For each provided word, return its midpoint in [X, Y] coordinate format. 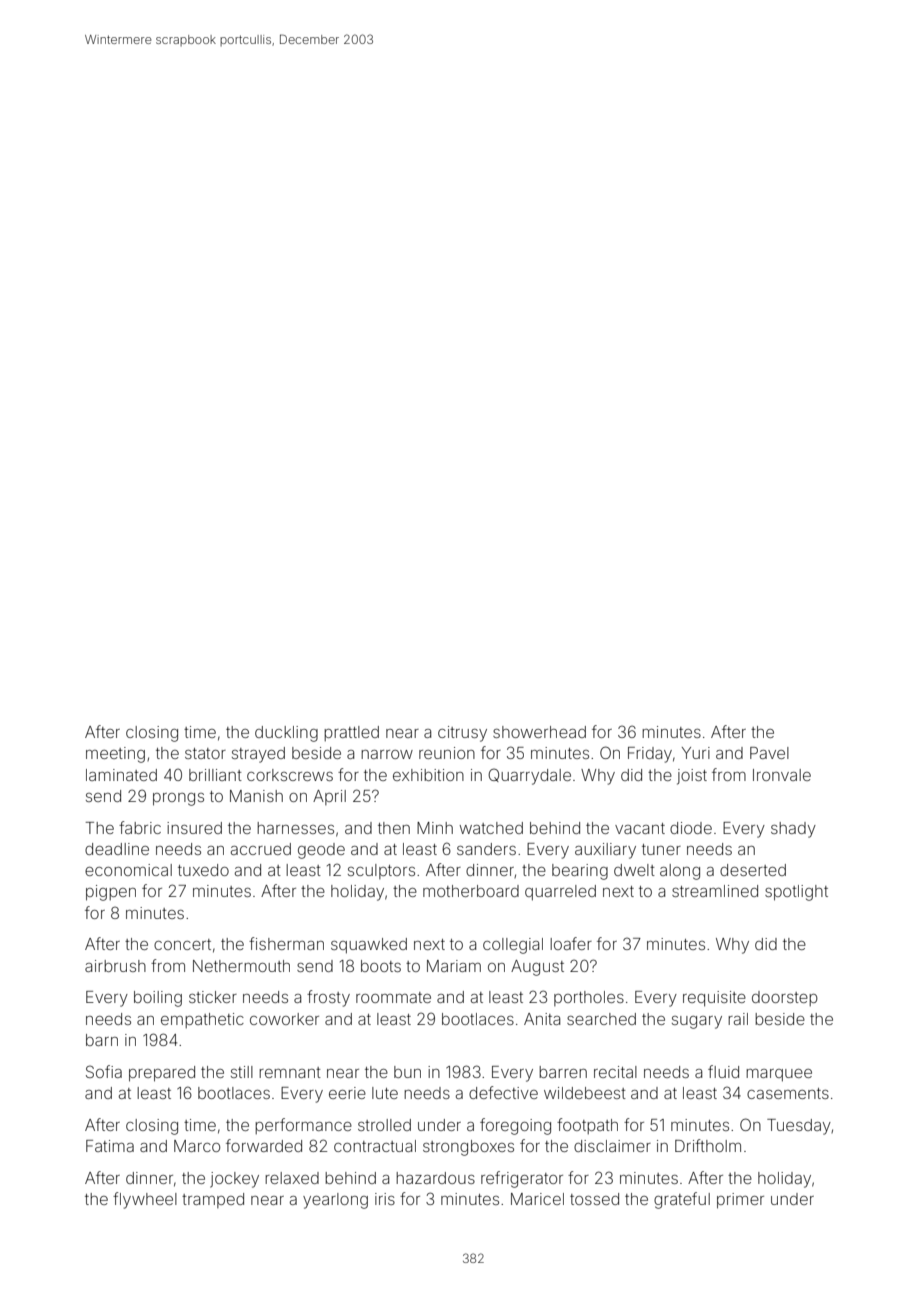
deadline [117, 849]
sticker [213, 997]
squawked [369, 946]
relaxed [292, 1178]
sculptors [381, 871]
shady [793, 830]
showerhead [539, 732]
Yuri [696, 753]
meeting [115, 755]
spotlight [796, 893]
